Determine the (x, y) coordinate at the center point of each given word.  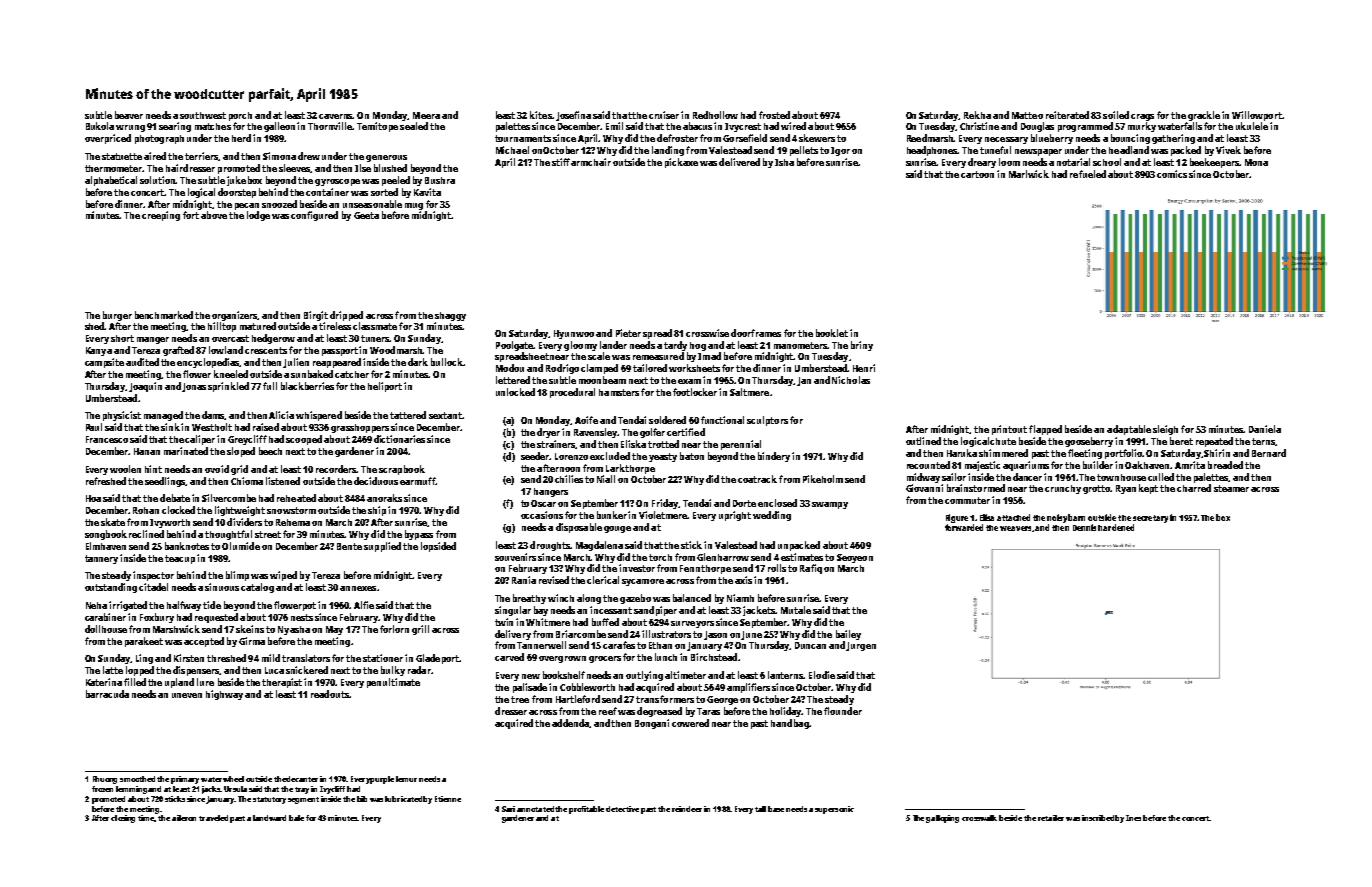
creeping (161, 216)
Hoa (93, 498)
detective (622, 809)
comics (1172, 174)
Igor (840, 151)
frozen (102, 789)
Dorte (744, 503)
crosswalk (979, 818)
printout (1009, 430)
